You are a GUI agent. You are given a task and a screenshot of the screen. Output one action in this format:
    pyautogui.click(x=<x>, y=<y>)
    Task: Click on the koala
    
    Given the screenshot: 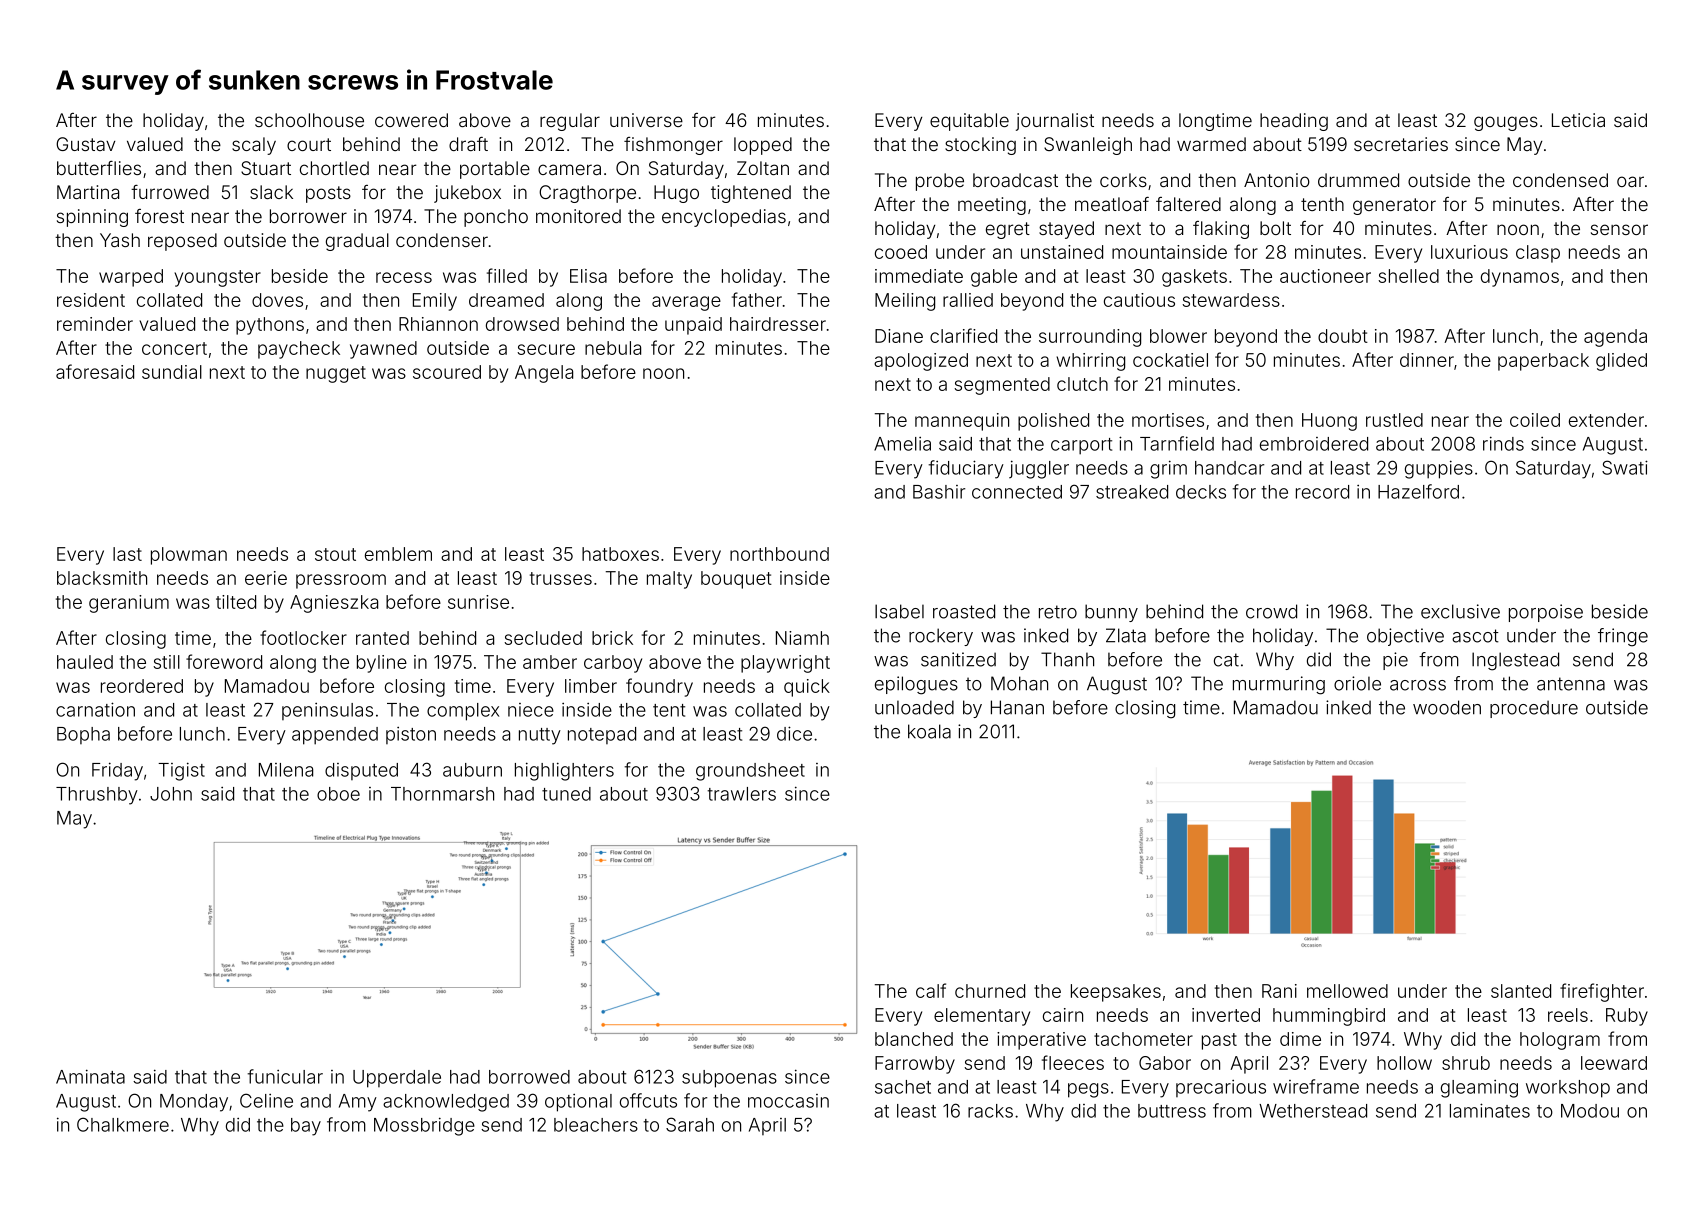 What is the action you would take?
    pyautogui.click(x=929, y=731)
